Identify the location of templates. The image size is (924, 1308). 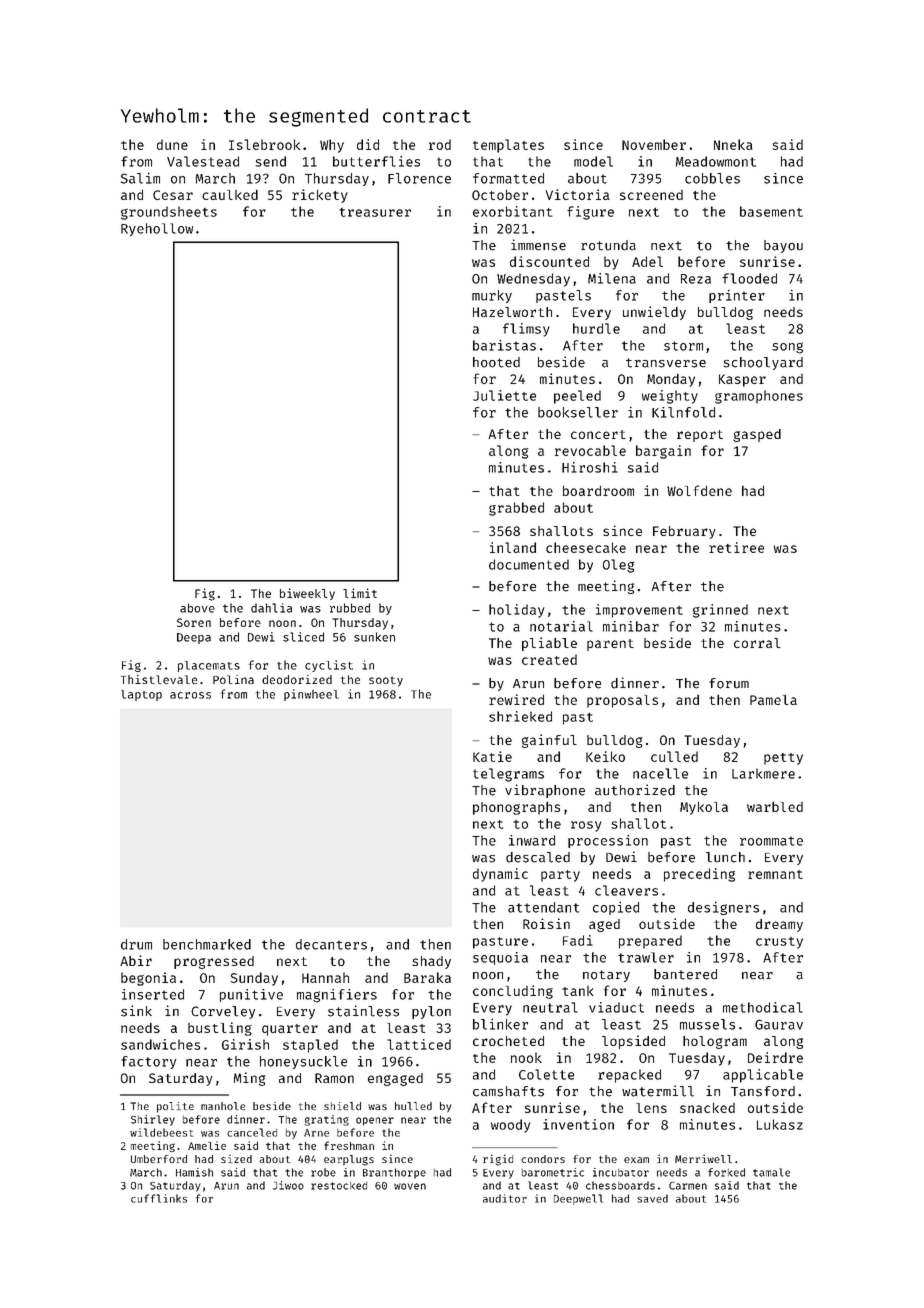
(508, 146).
